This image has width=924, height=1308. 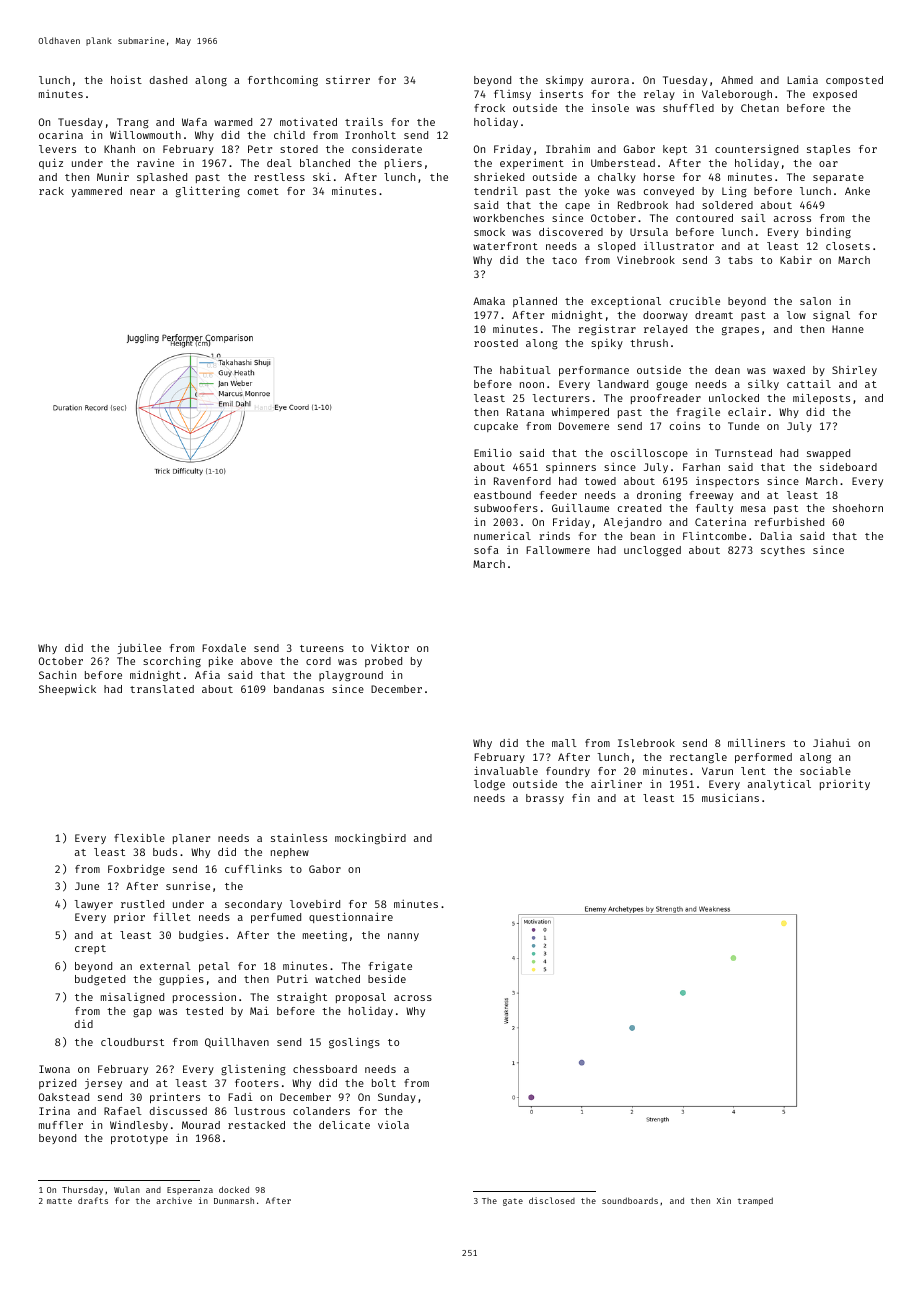 I want to click on oscilloscope, so click(x=649, y=454).
